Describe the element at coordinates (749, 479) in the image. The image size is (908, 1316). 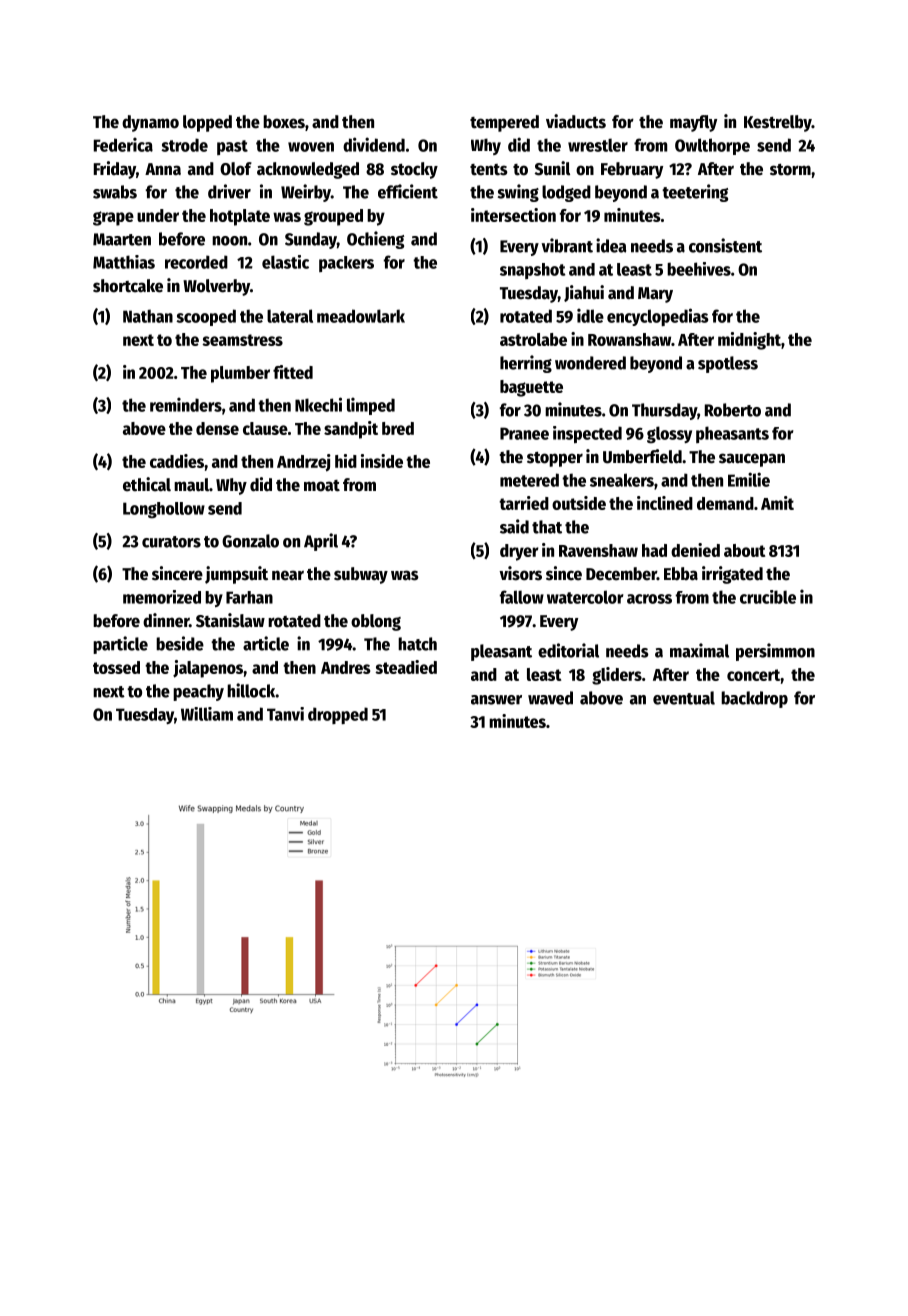
I see `Emilie` at that location.
